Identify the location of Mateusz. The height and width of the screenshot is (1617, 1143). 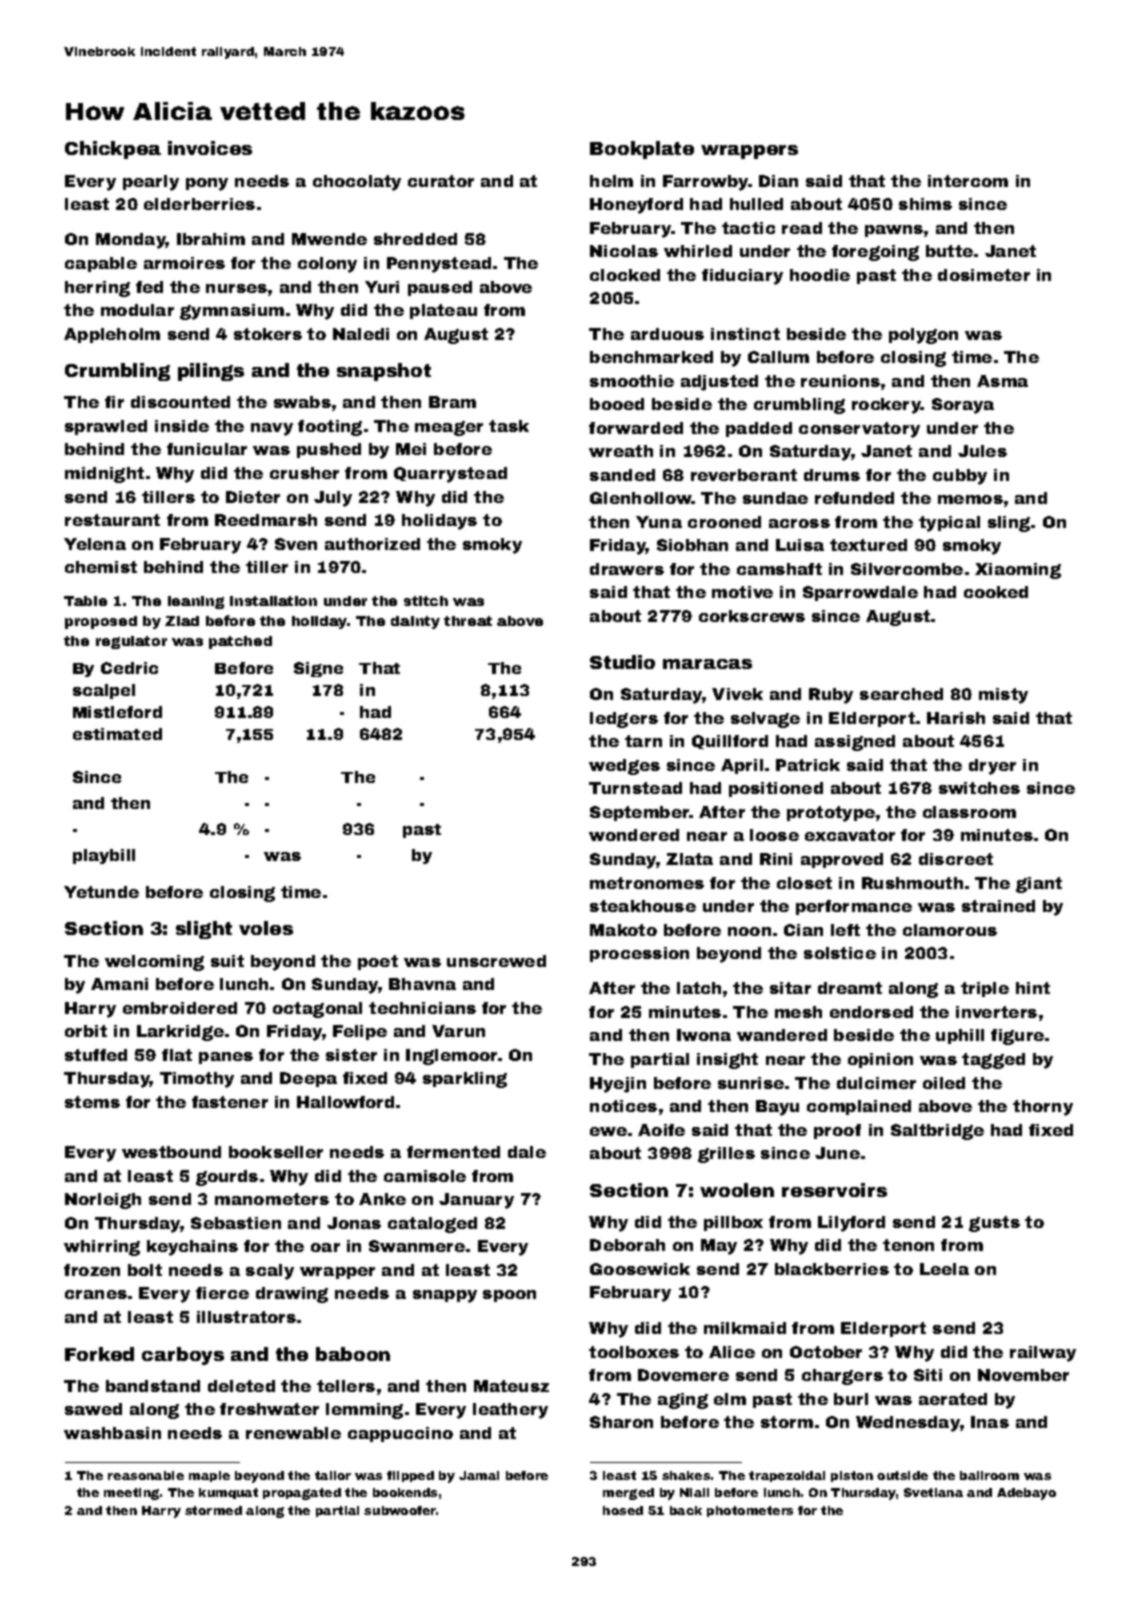
(511, 1386).
